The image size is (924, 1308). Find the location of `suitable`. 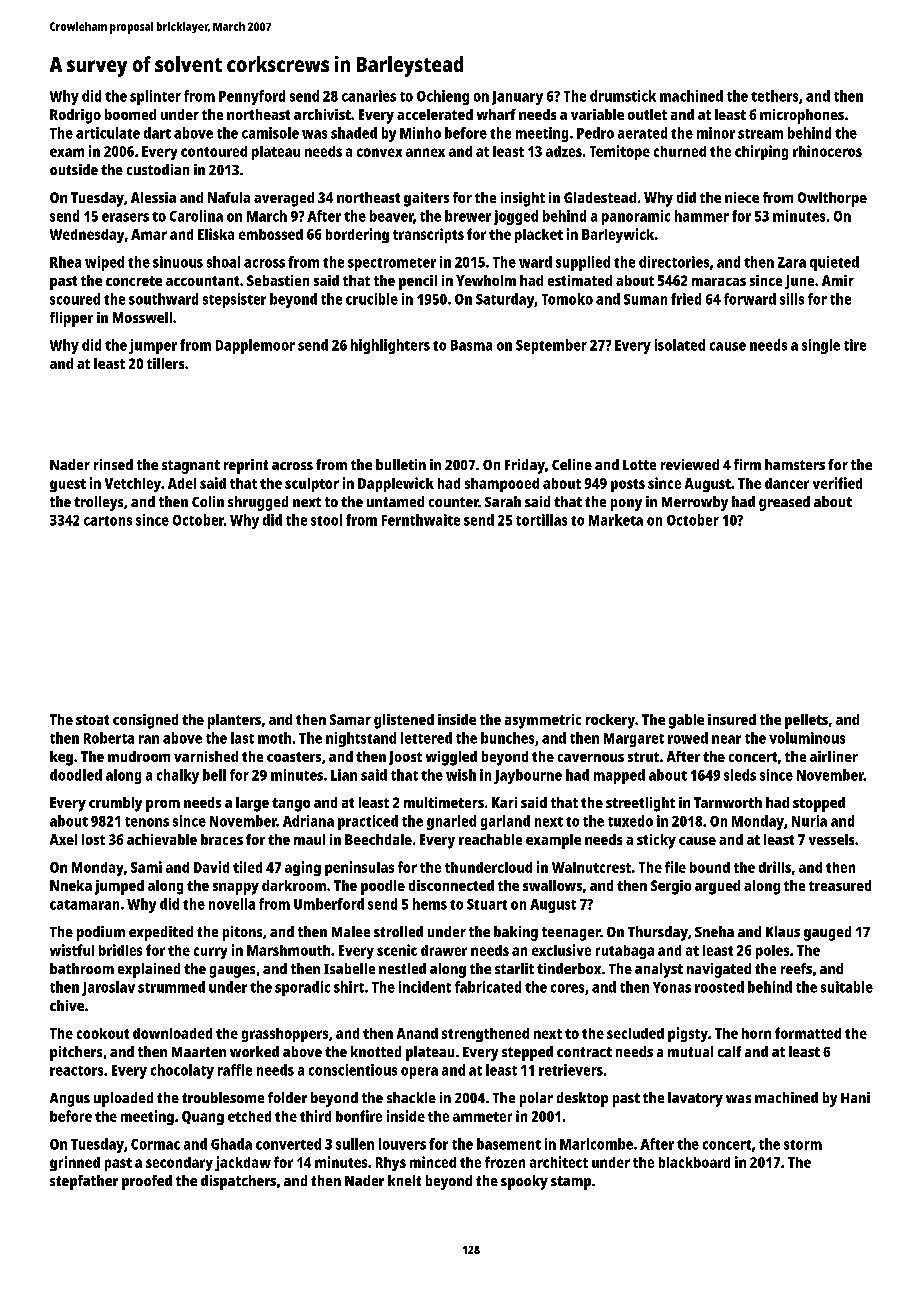

suitable is located at coordinates (847, 987).
